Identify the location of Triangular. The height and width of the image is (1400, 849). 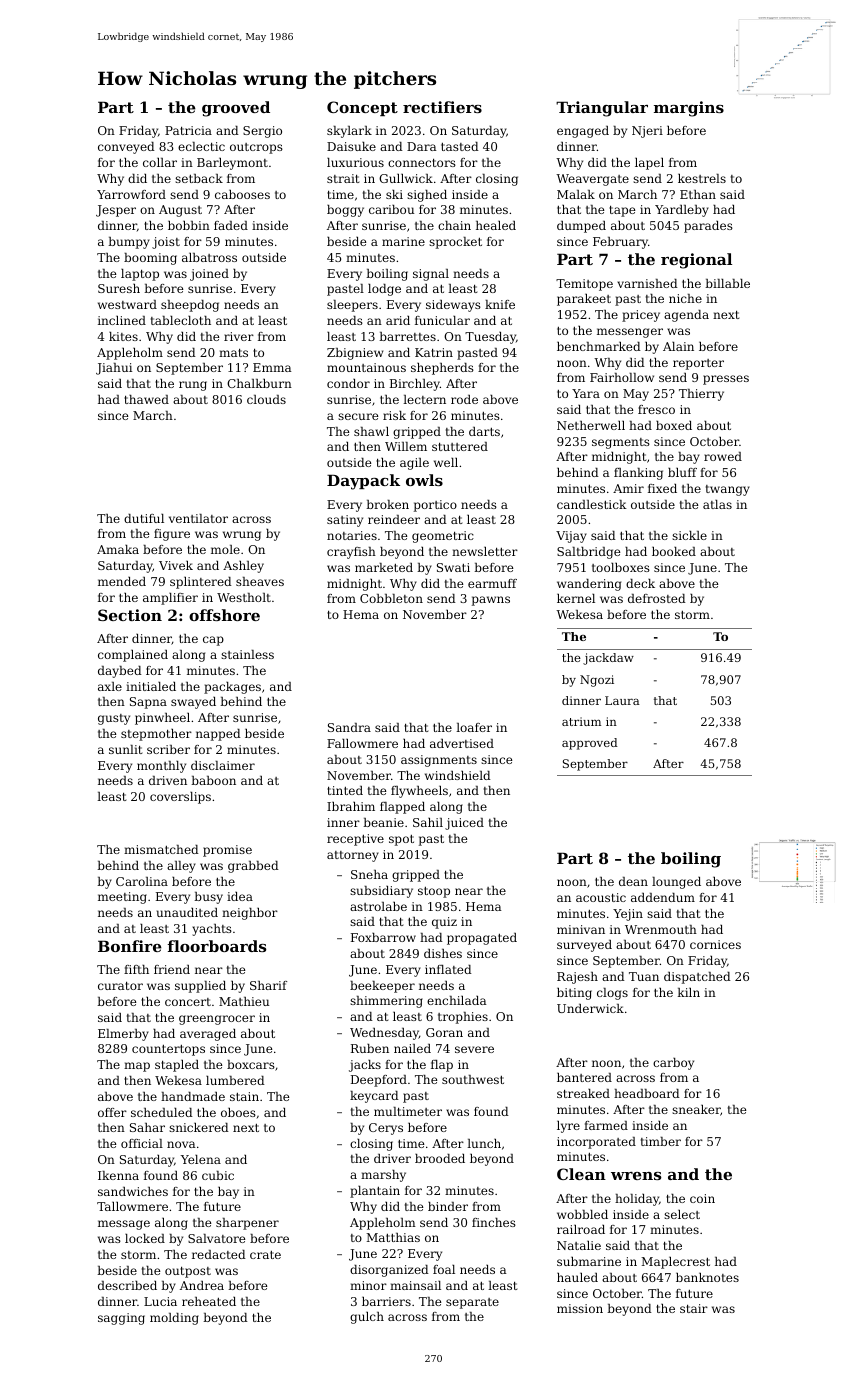
(602, 109).
